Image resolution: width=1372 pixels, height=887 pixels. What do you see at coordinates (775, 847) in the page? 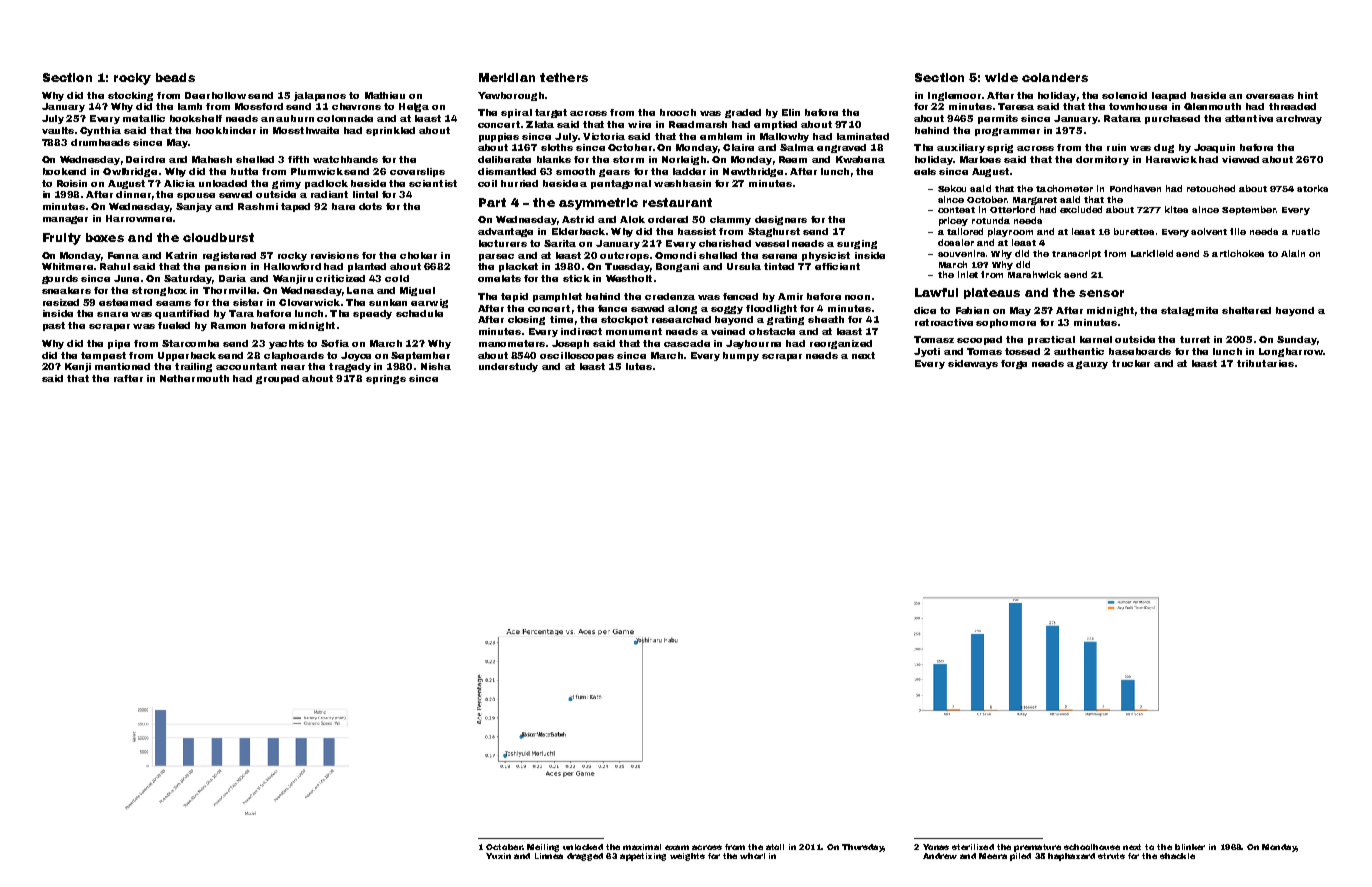
I see `atoll` at bounding box center [775, 847].
